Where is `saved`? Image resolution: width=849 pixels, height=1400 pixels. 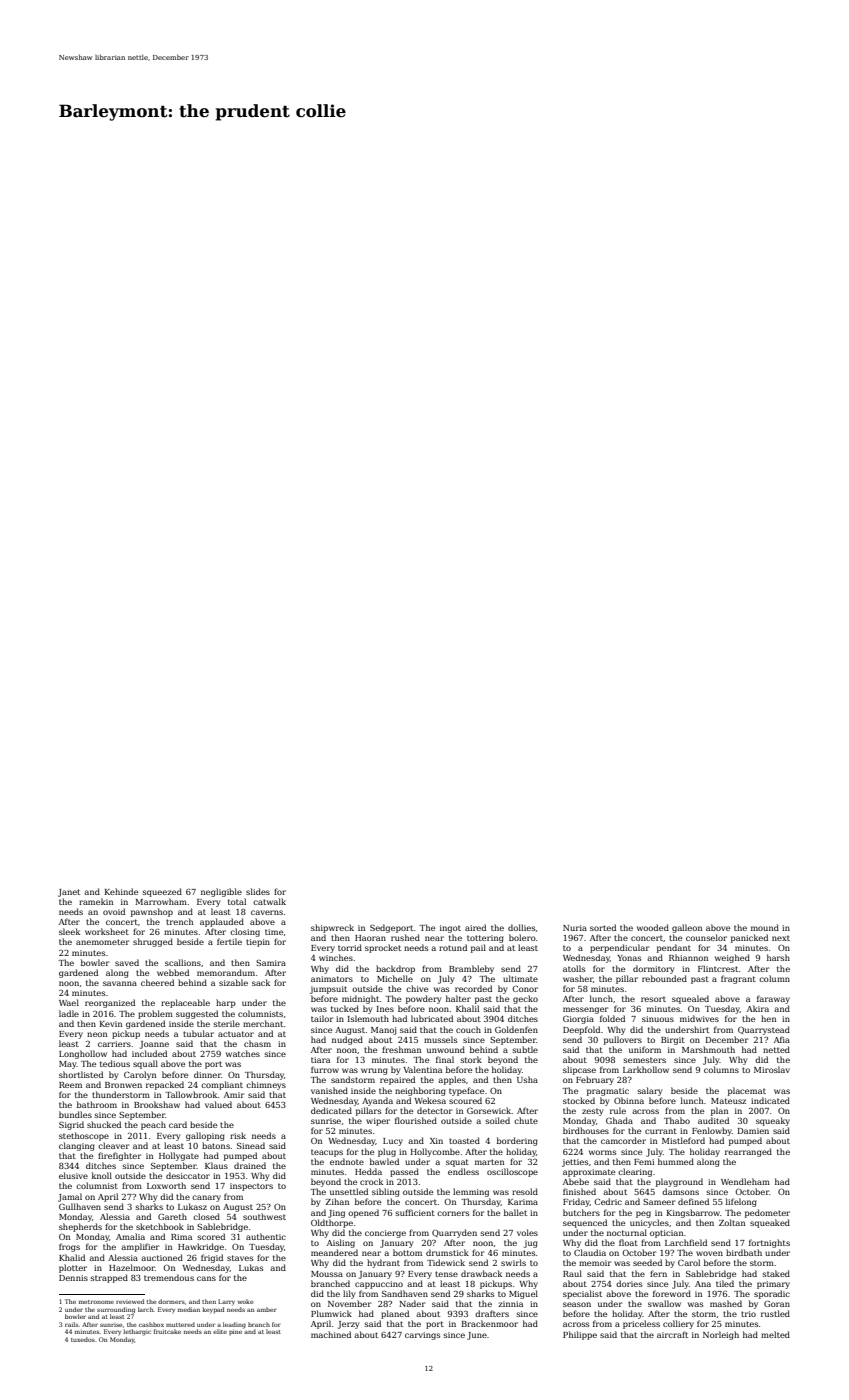
saved is located at coordinates (127, 962).
